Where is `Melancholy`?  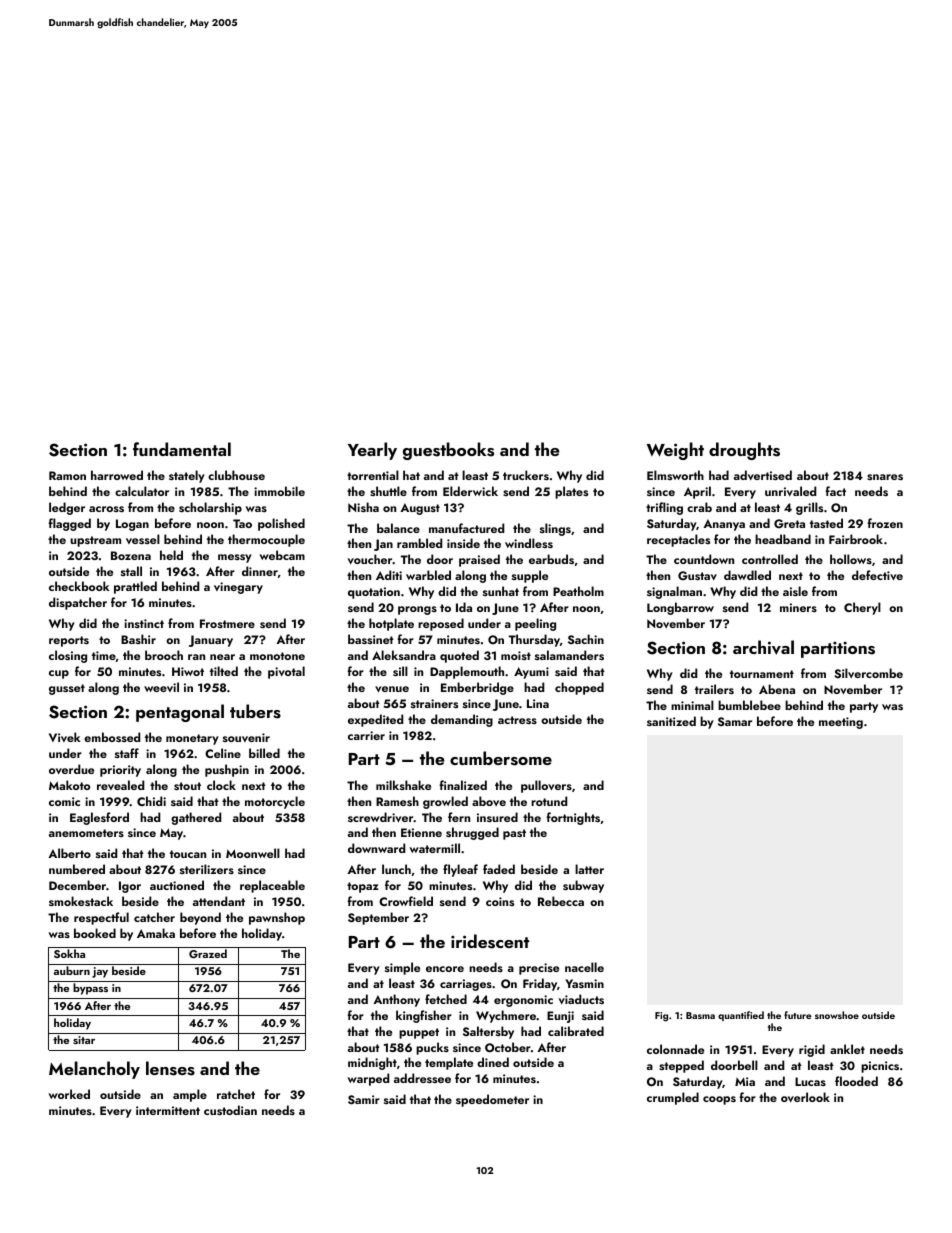 Melancholy is located at coordinates (94, 1070).
